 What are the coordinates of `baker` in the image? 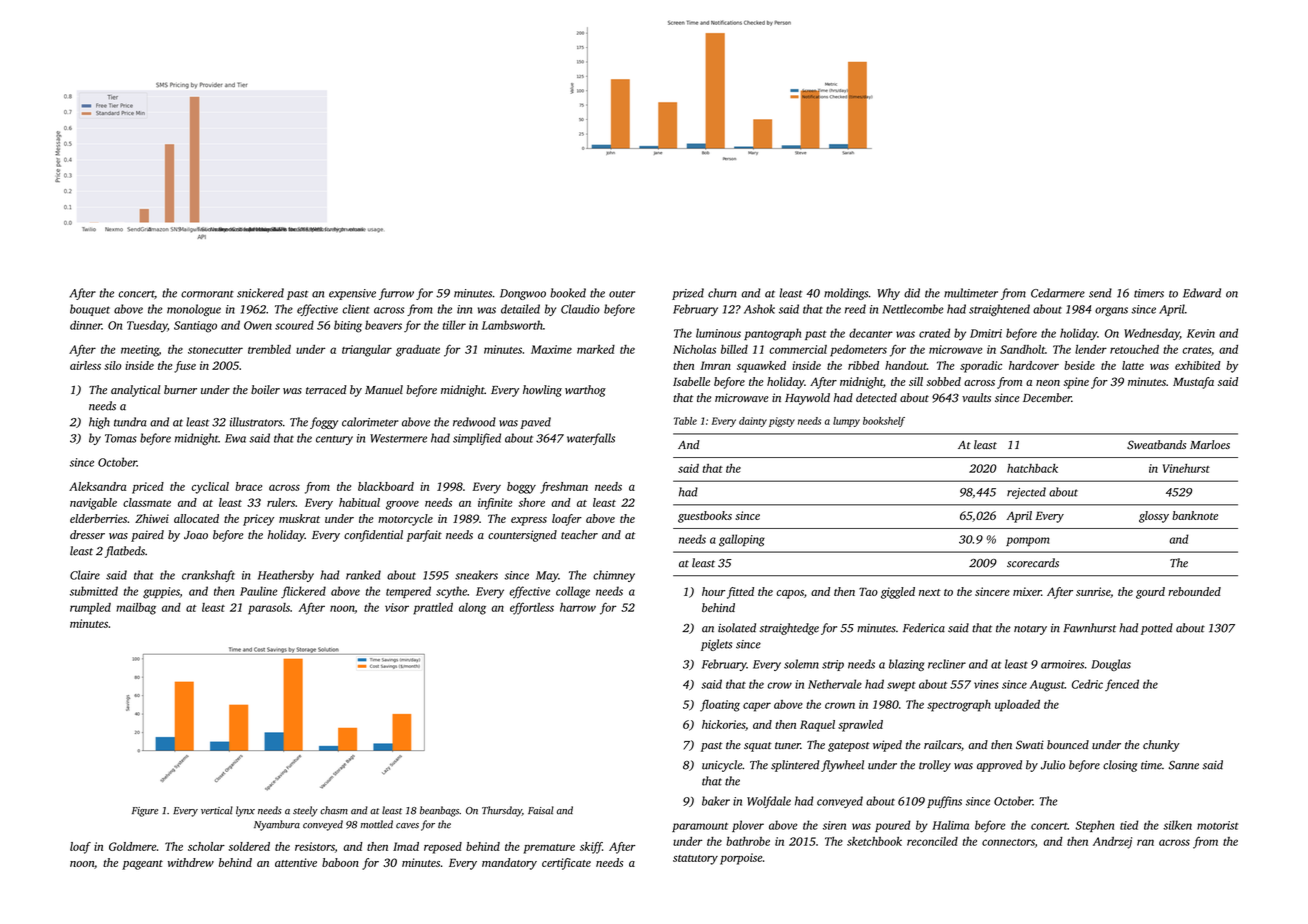 It's located at (716, 801).
